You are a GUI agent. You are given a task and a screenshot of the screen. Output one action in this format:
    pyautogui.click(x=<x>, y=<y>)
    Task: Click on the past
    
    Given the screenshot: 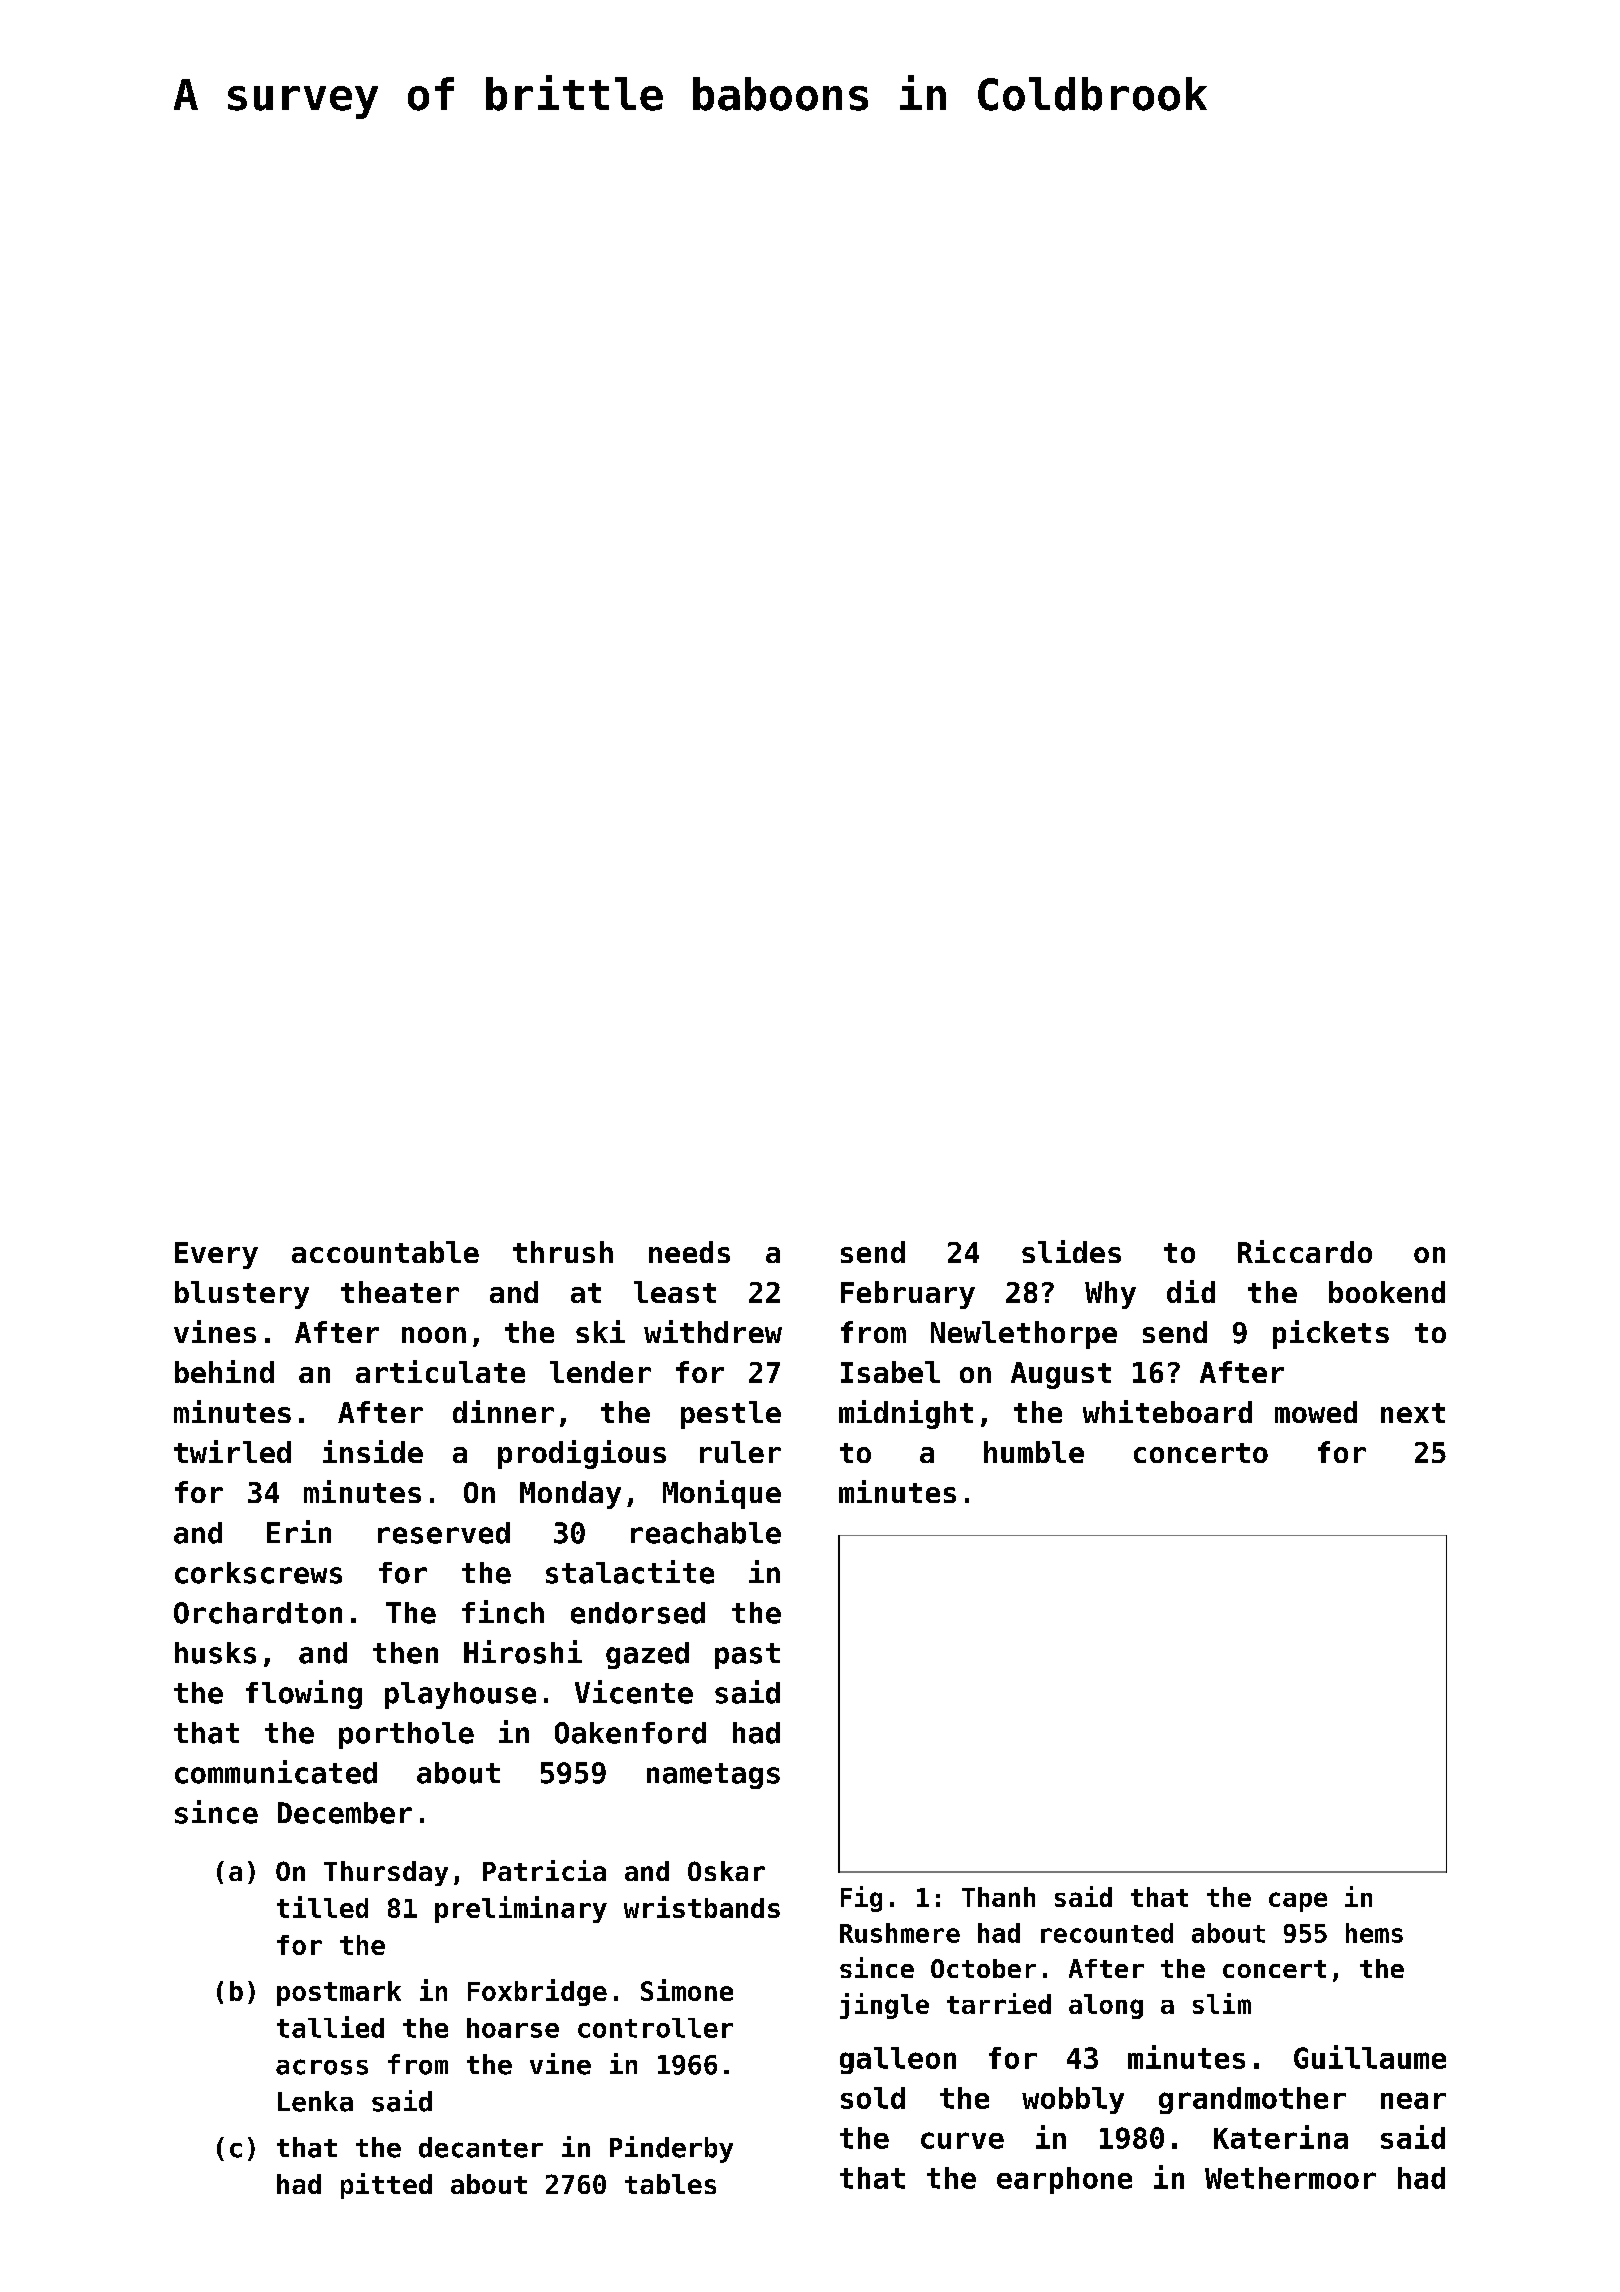 What is the action you would take?
    pyautogui.click(x=747, y=1656)
